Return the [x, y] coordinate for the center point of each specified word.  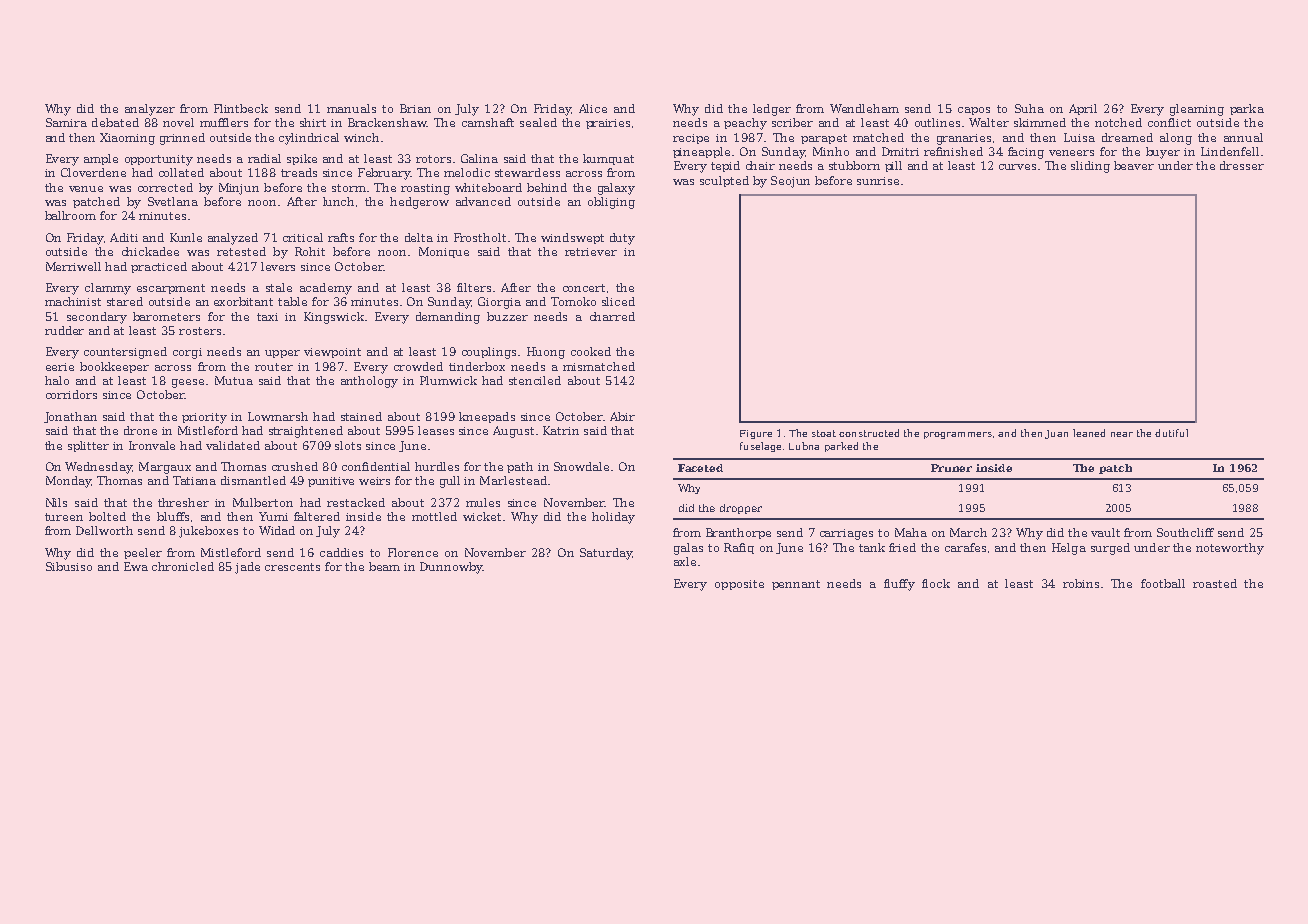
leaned [1089, 433]
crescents [292, 567]
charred [612, 316]
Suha [1029, 108]
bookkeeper [114, 367]
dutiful [1171, 433]
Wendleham [864, 108]
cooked [591, 351]
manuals [351, 108]
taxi [267, 317]
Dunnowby [451, 568]
